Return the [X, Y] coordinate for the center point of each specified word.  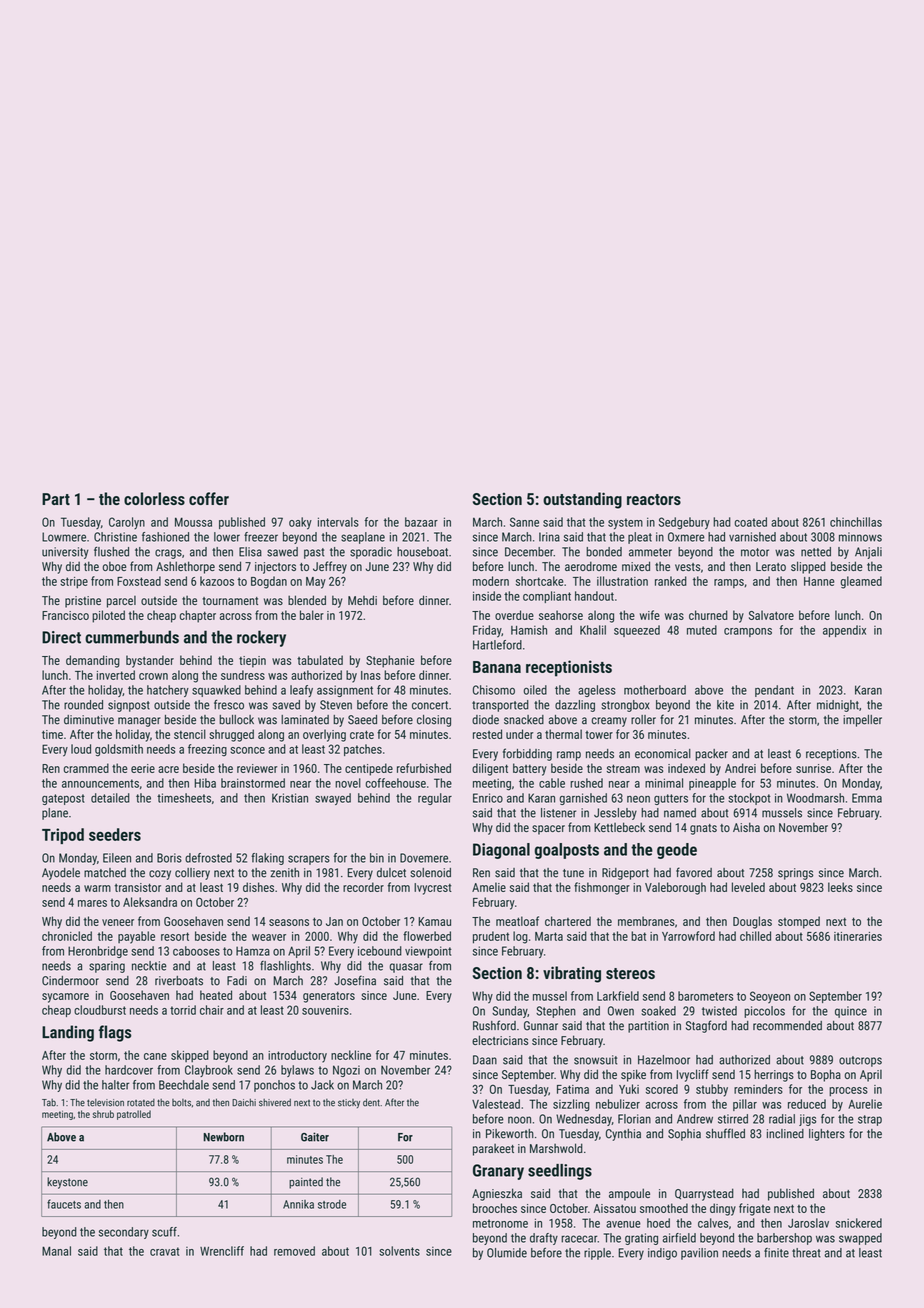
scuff [164, 1232]
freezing [207, 750]
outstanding [582, 500]
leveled [748, 887]
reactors [654, 499]
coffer [209, 498]
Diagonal [501, 851]
